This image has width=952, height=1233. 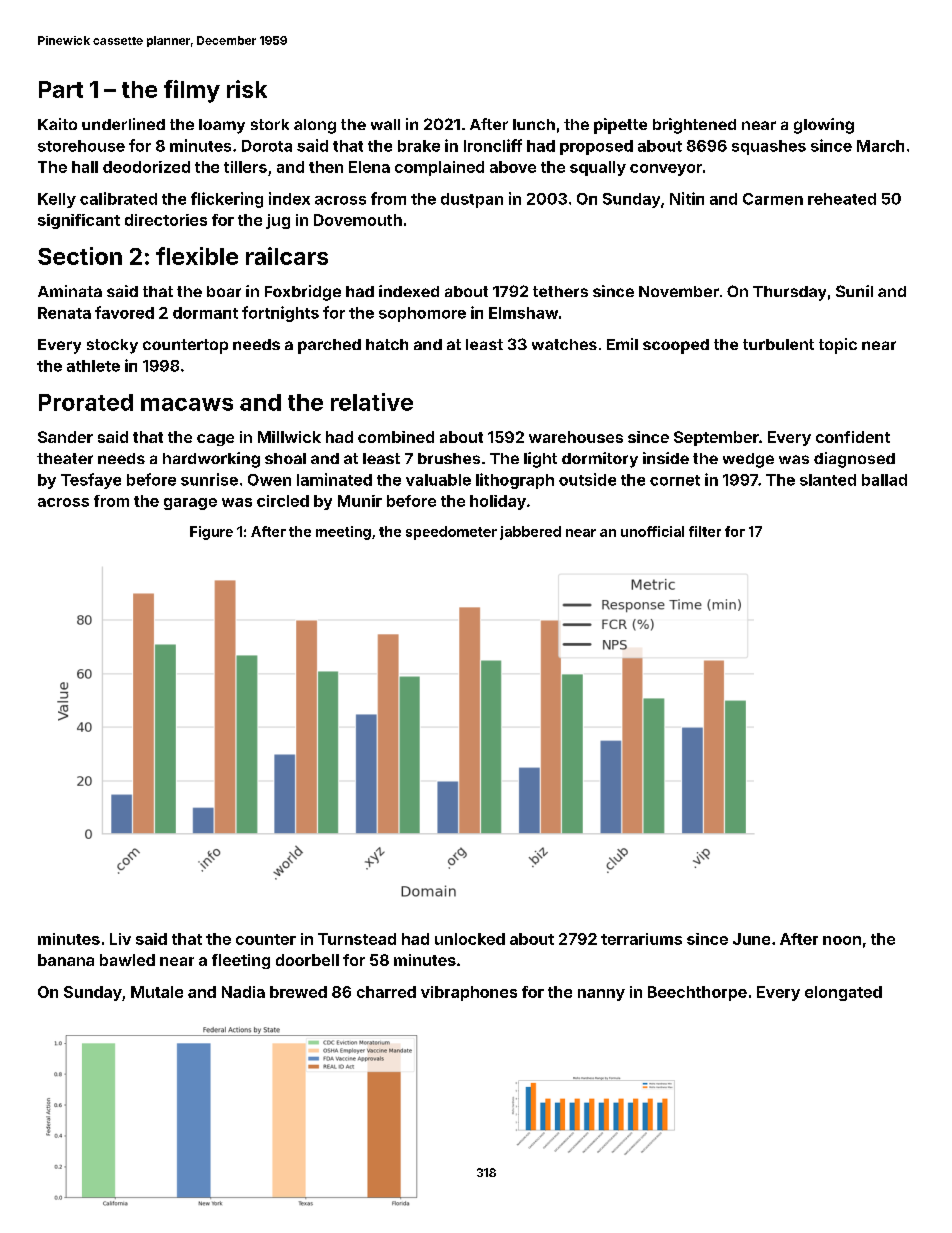 I want to click on glowing, so click(x=824, y=126).
